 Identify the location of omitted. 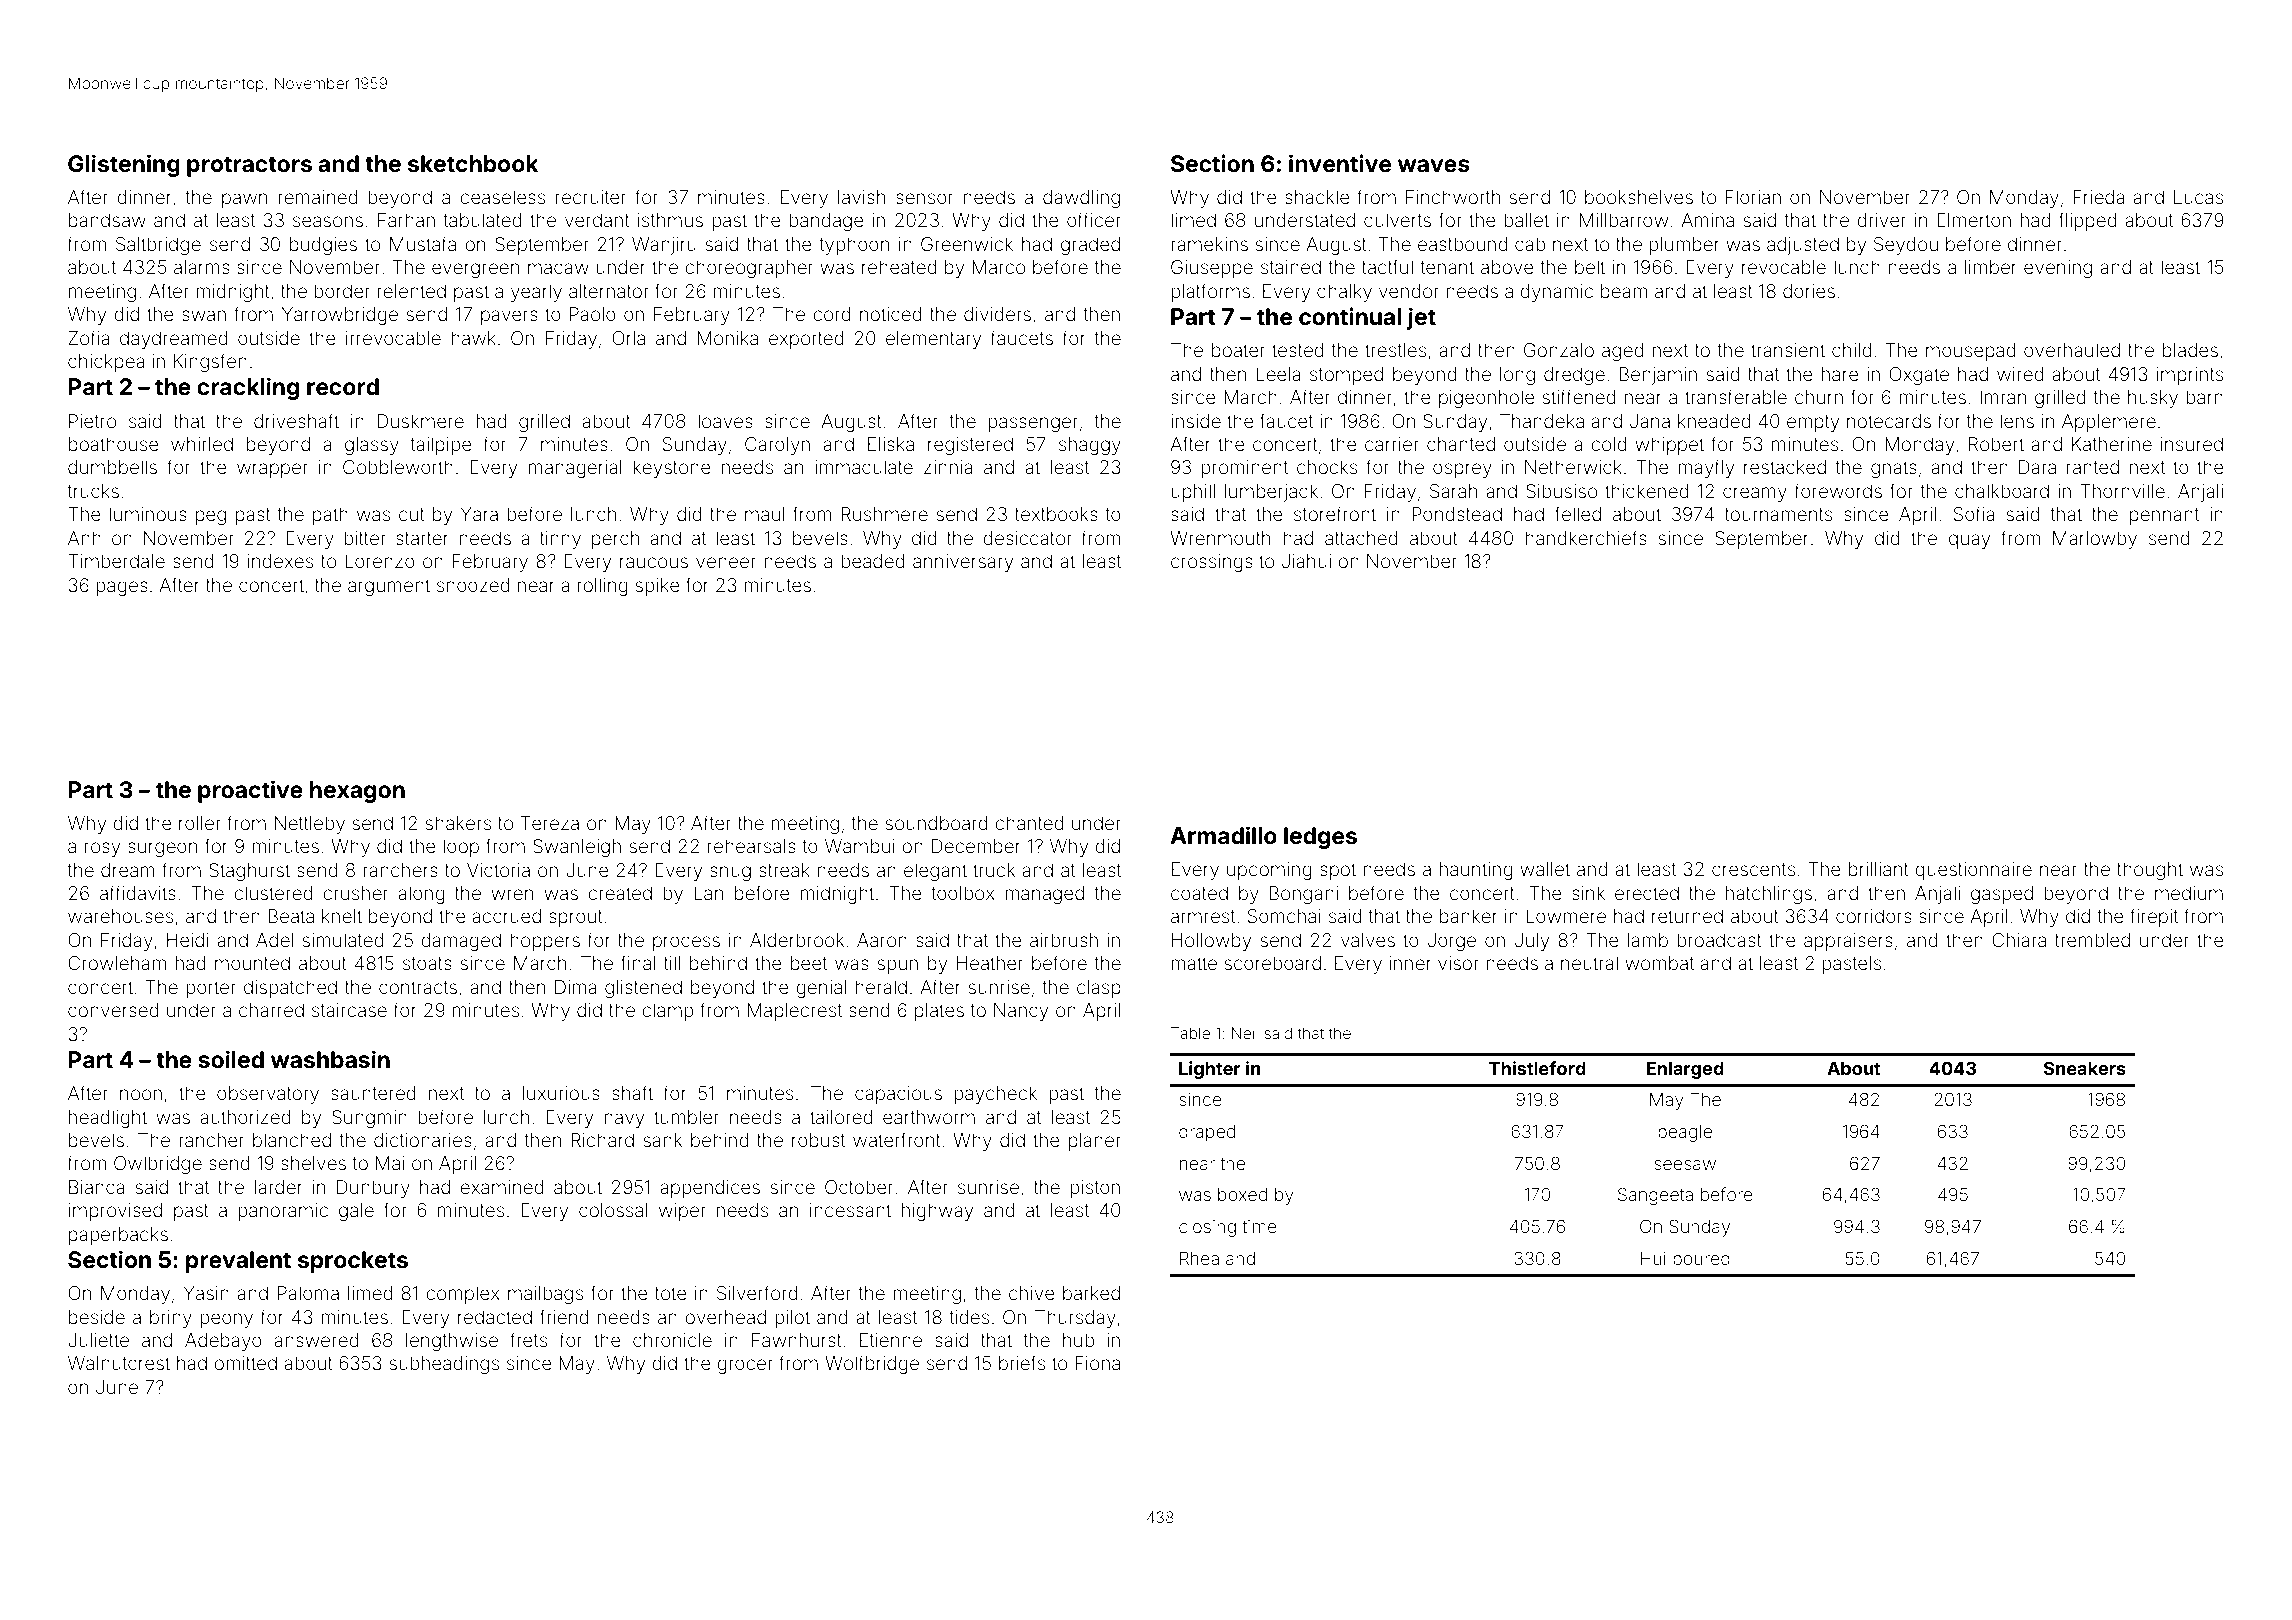
(245, 1363).
